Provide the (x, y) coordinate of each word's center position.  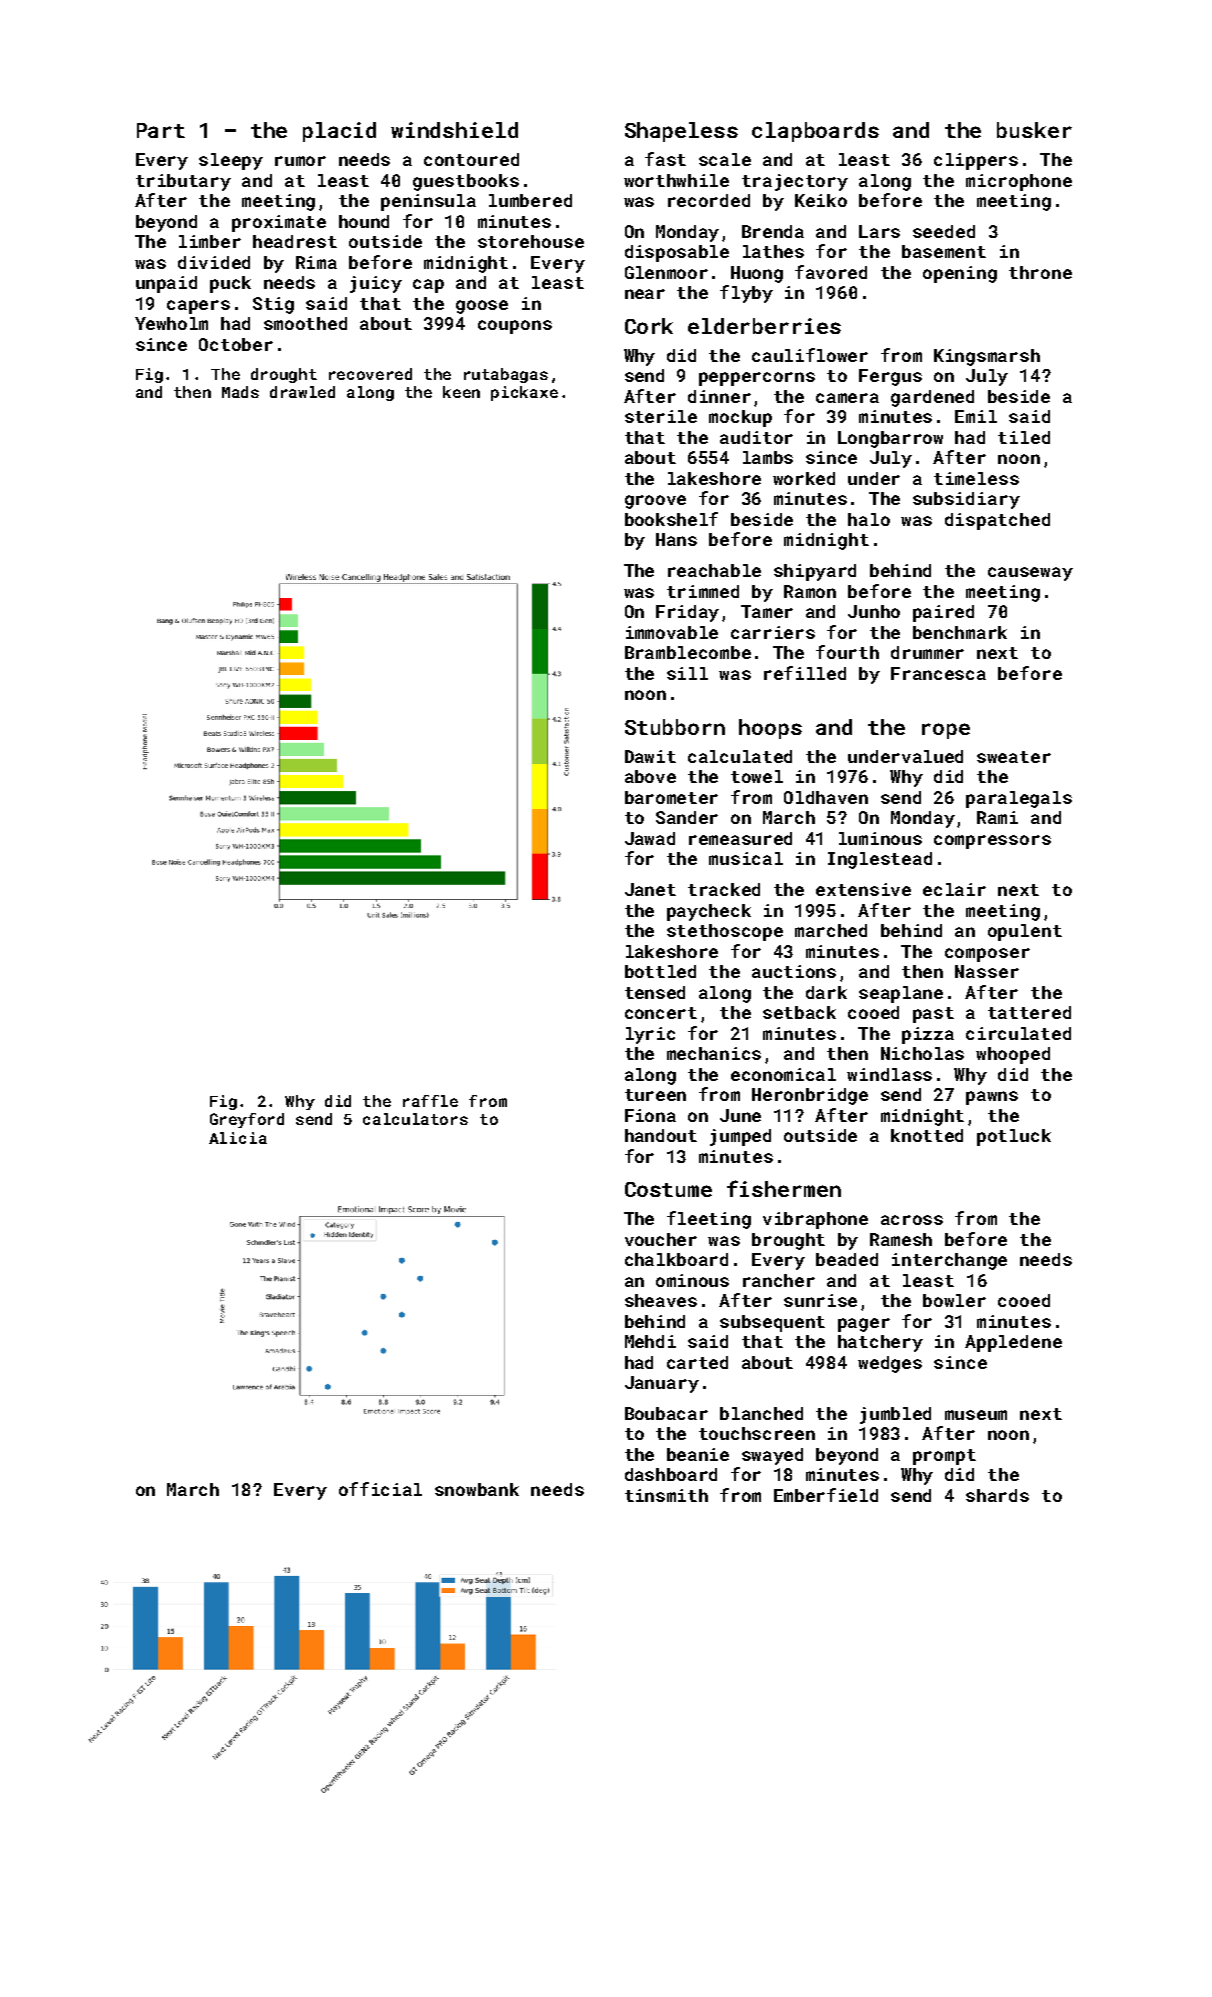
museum (976, 1415)
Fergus (890, 377)
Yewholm (171, 323)
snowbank (477, 1489)
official (380, 1489)
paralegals (1019, 799)
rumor (300, 161)
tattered (1029, 1012)
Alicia (238, 1138)
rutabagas (506, 375)
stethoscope (725, 932)
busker (1034, 130)
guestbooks (466, 182)
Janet (650, 889)
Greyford (247, 1120)
